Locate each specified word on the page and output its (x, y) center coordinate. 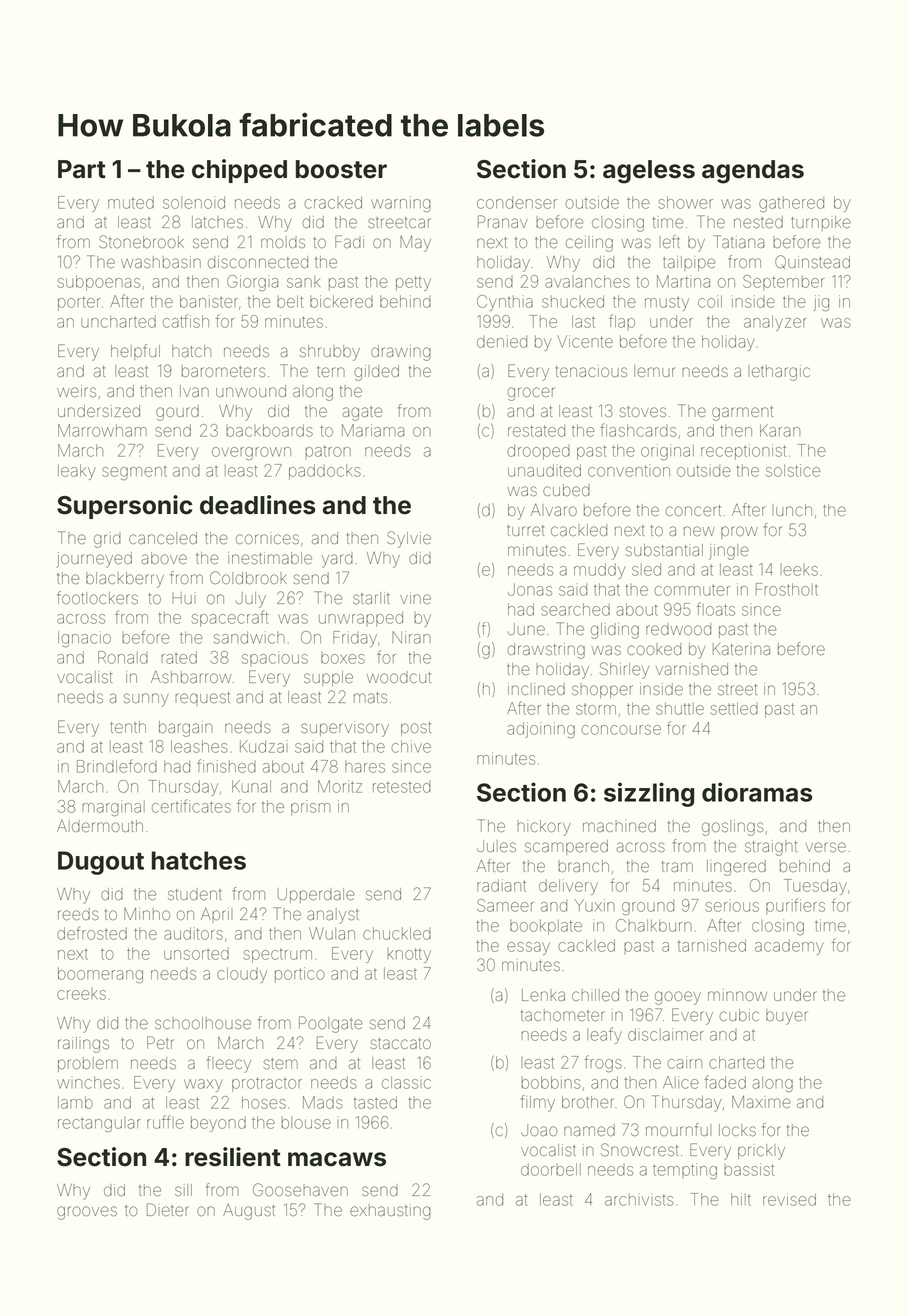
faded (725, 1082)
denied (502, 341)
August (249, 1212)
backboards (269, 430)
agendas (753, 172)
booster (341, 169)
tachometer (563, 1015)
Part (82, 169)
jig (821, 303)
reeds (78, 914)
